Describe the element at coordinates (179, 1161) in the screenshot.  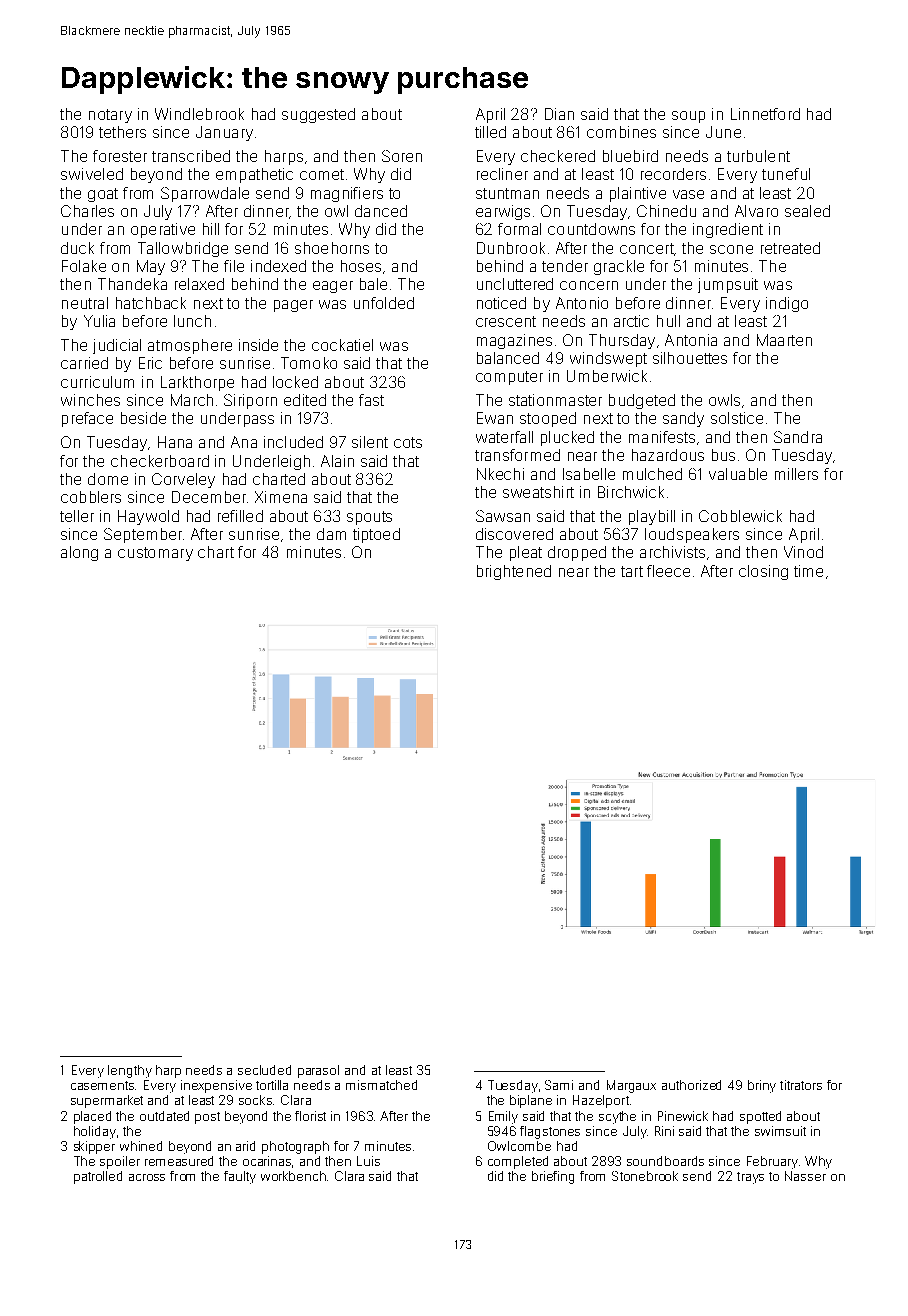
I see `remeasured` at that location.
